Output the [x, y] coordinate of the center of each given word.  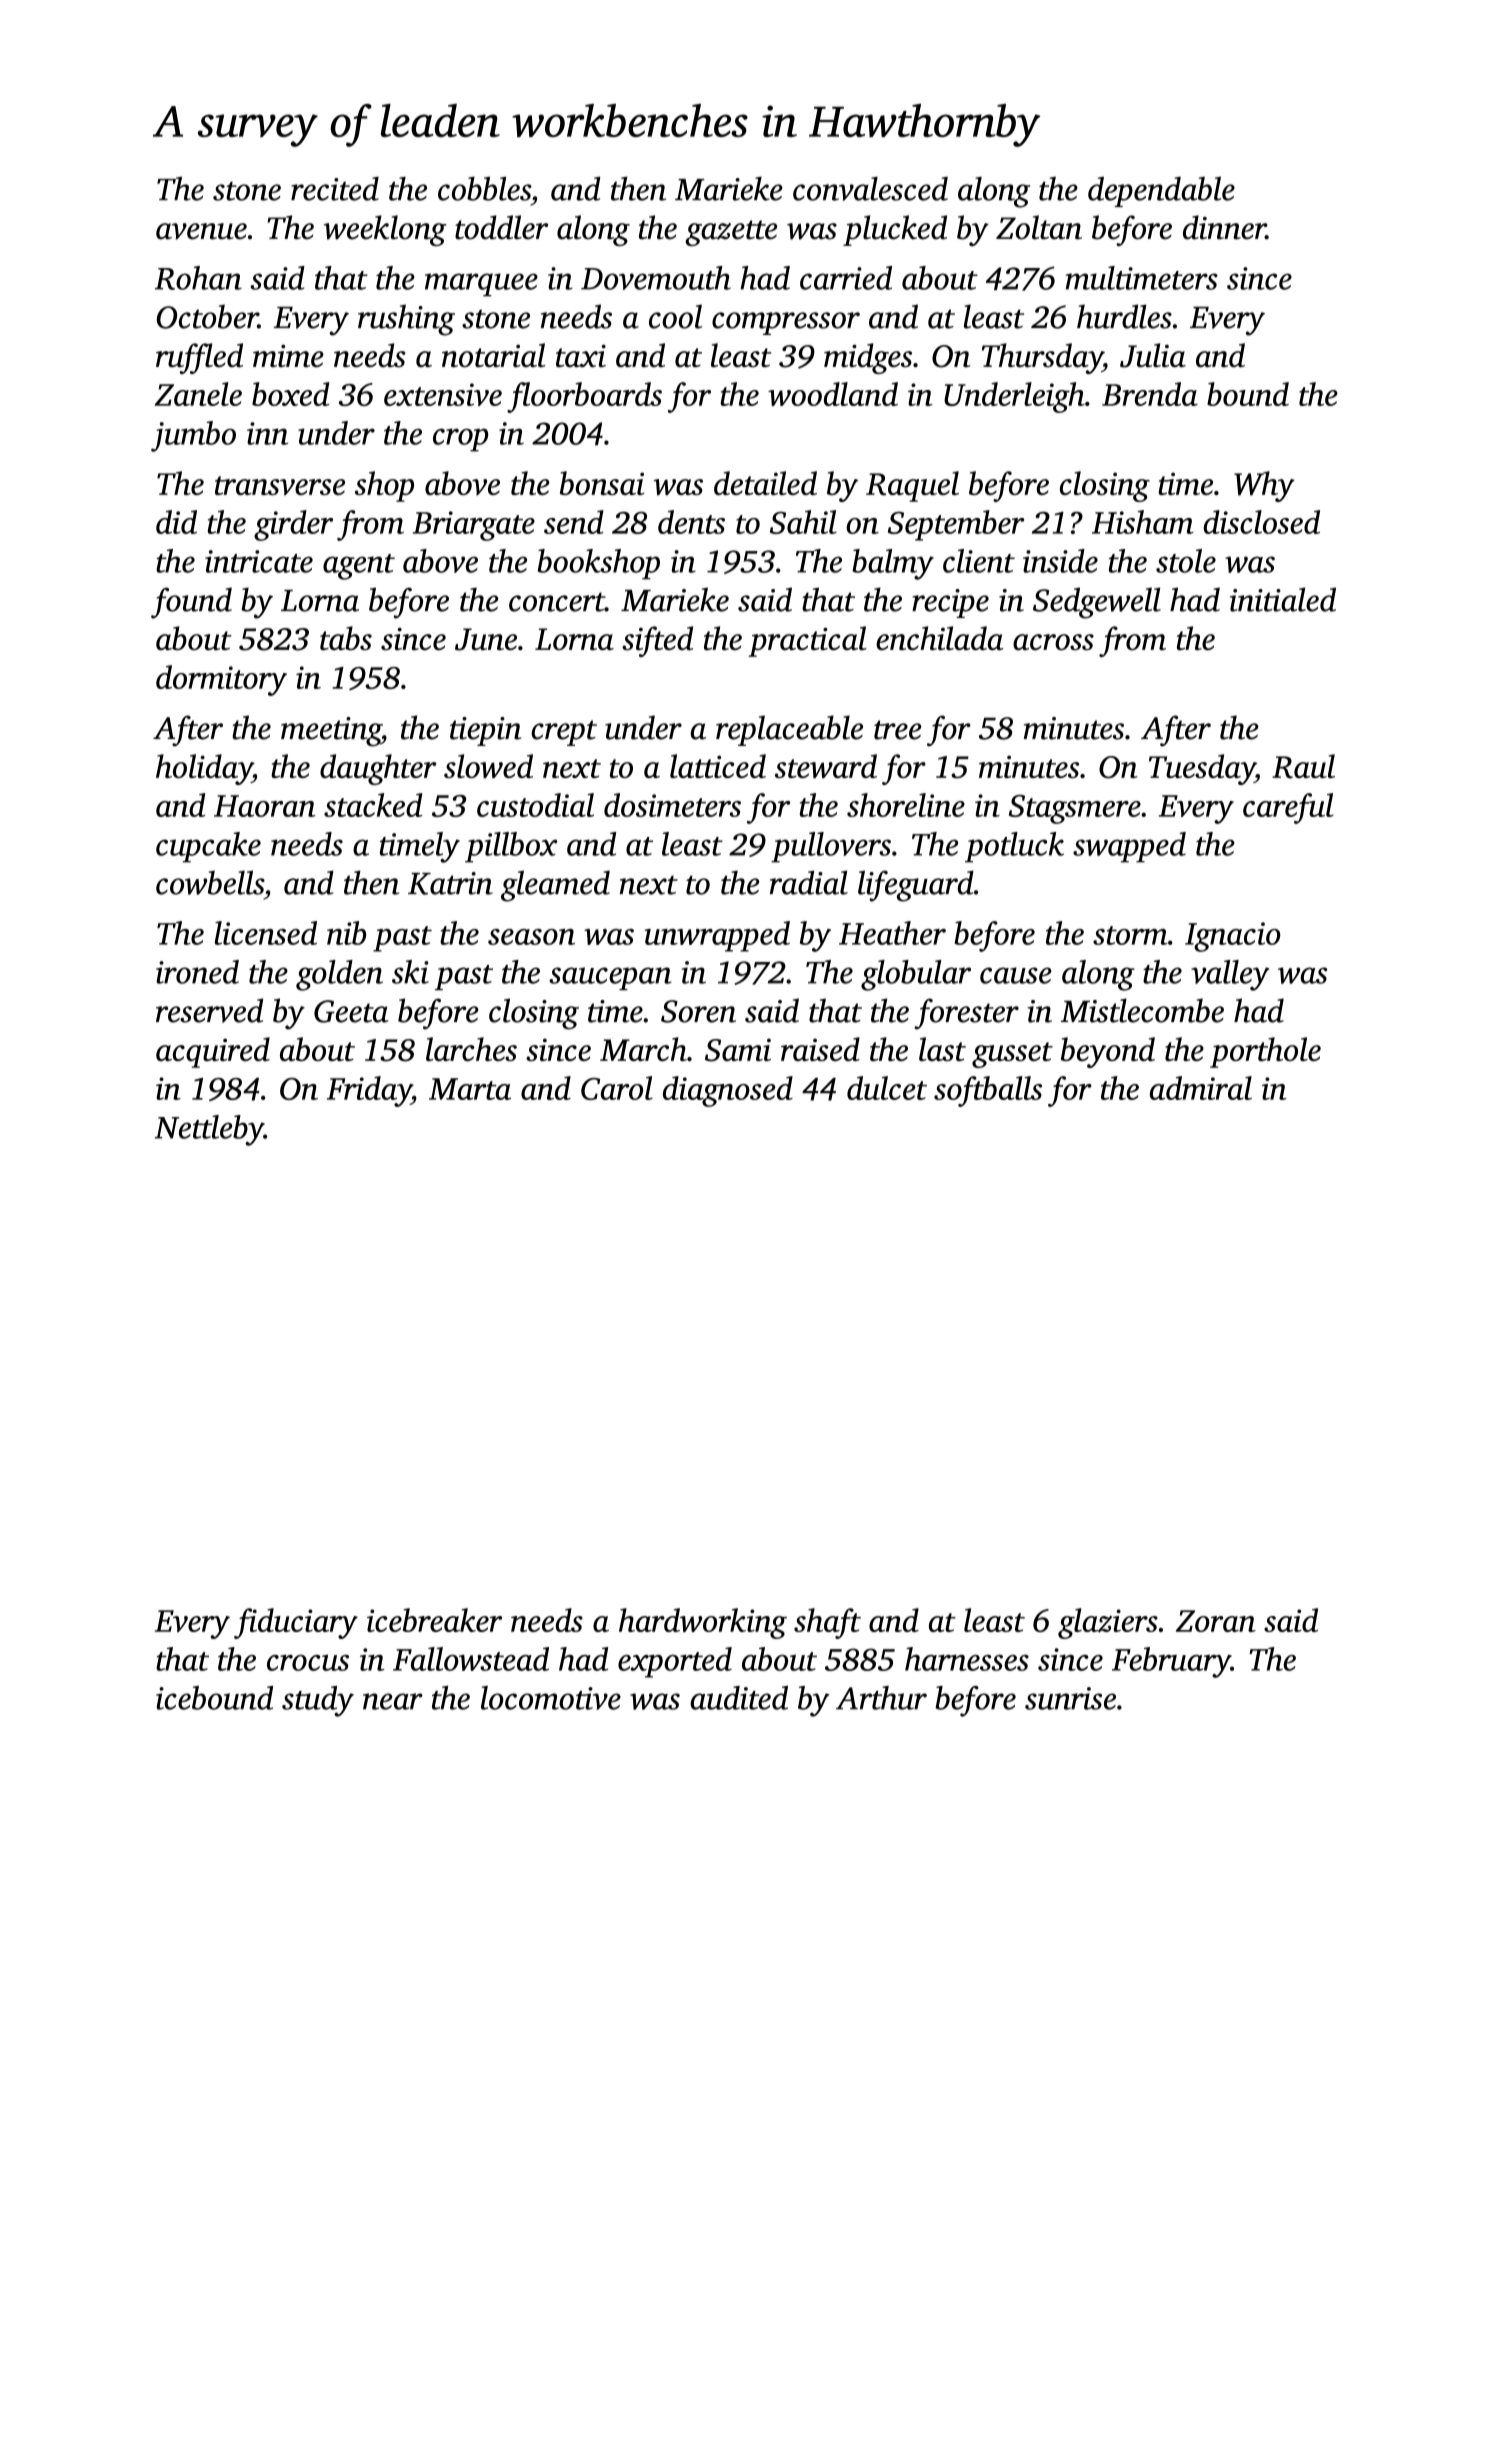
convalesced [870, 189]
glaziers [1108, 1623]
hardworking [703, 1623]
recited [335, 189]
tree [898, 730]
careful [1288, 808]
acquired [213, 1052]
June [486, 639]
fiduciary [296, 1623]
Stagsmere [1075, 809]
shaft [827, 1623]
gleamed [555, 886]
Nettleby [209, 1130]
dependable [1161, 192]
